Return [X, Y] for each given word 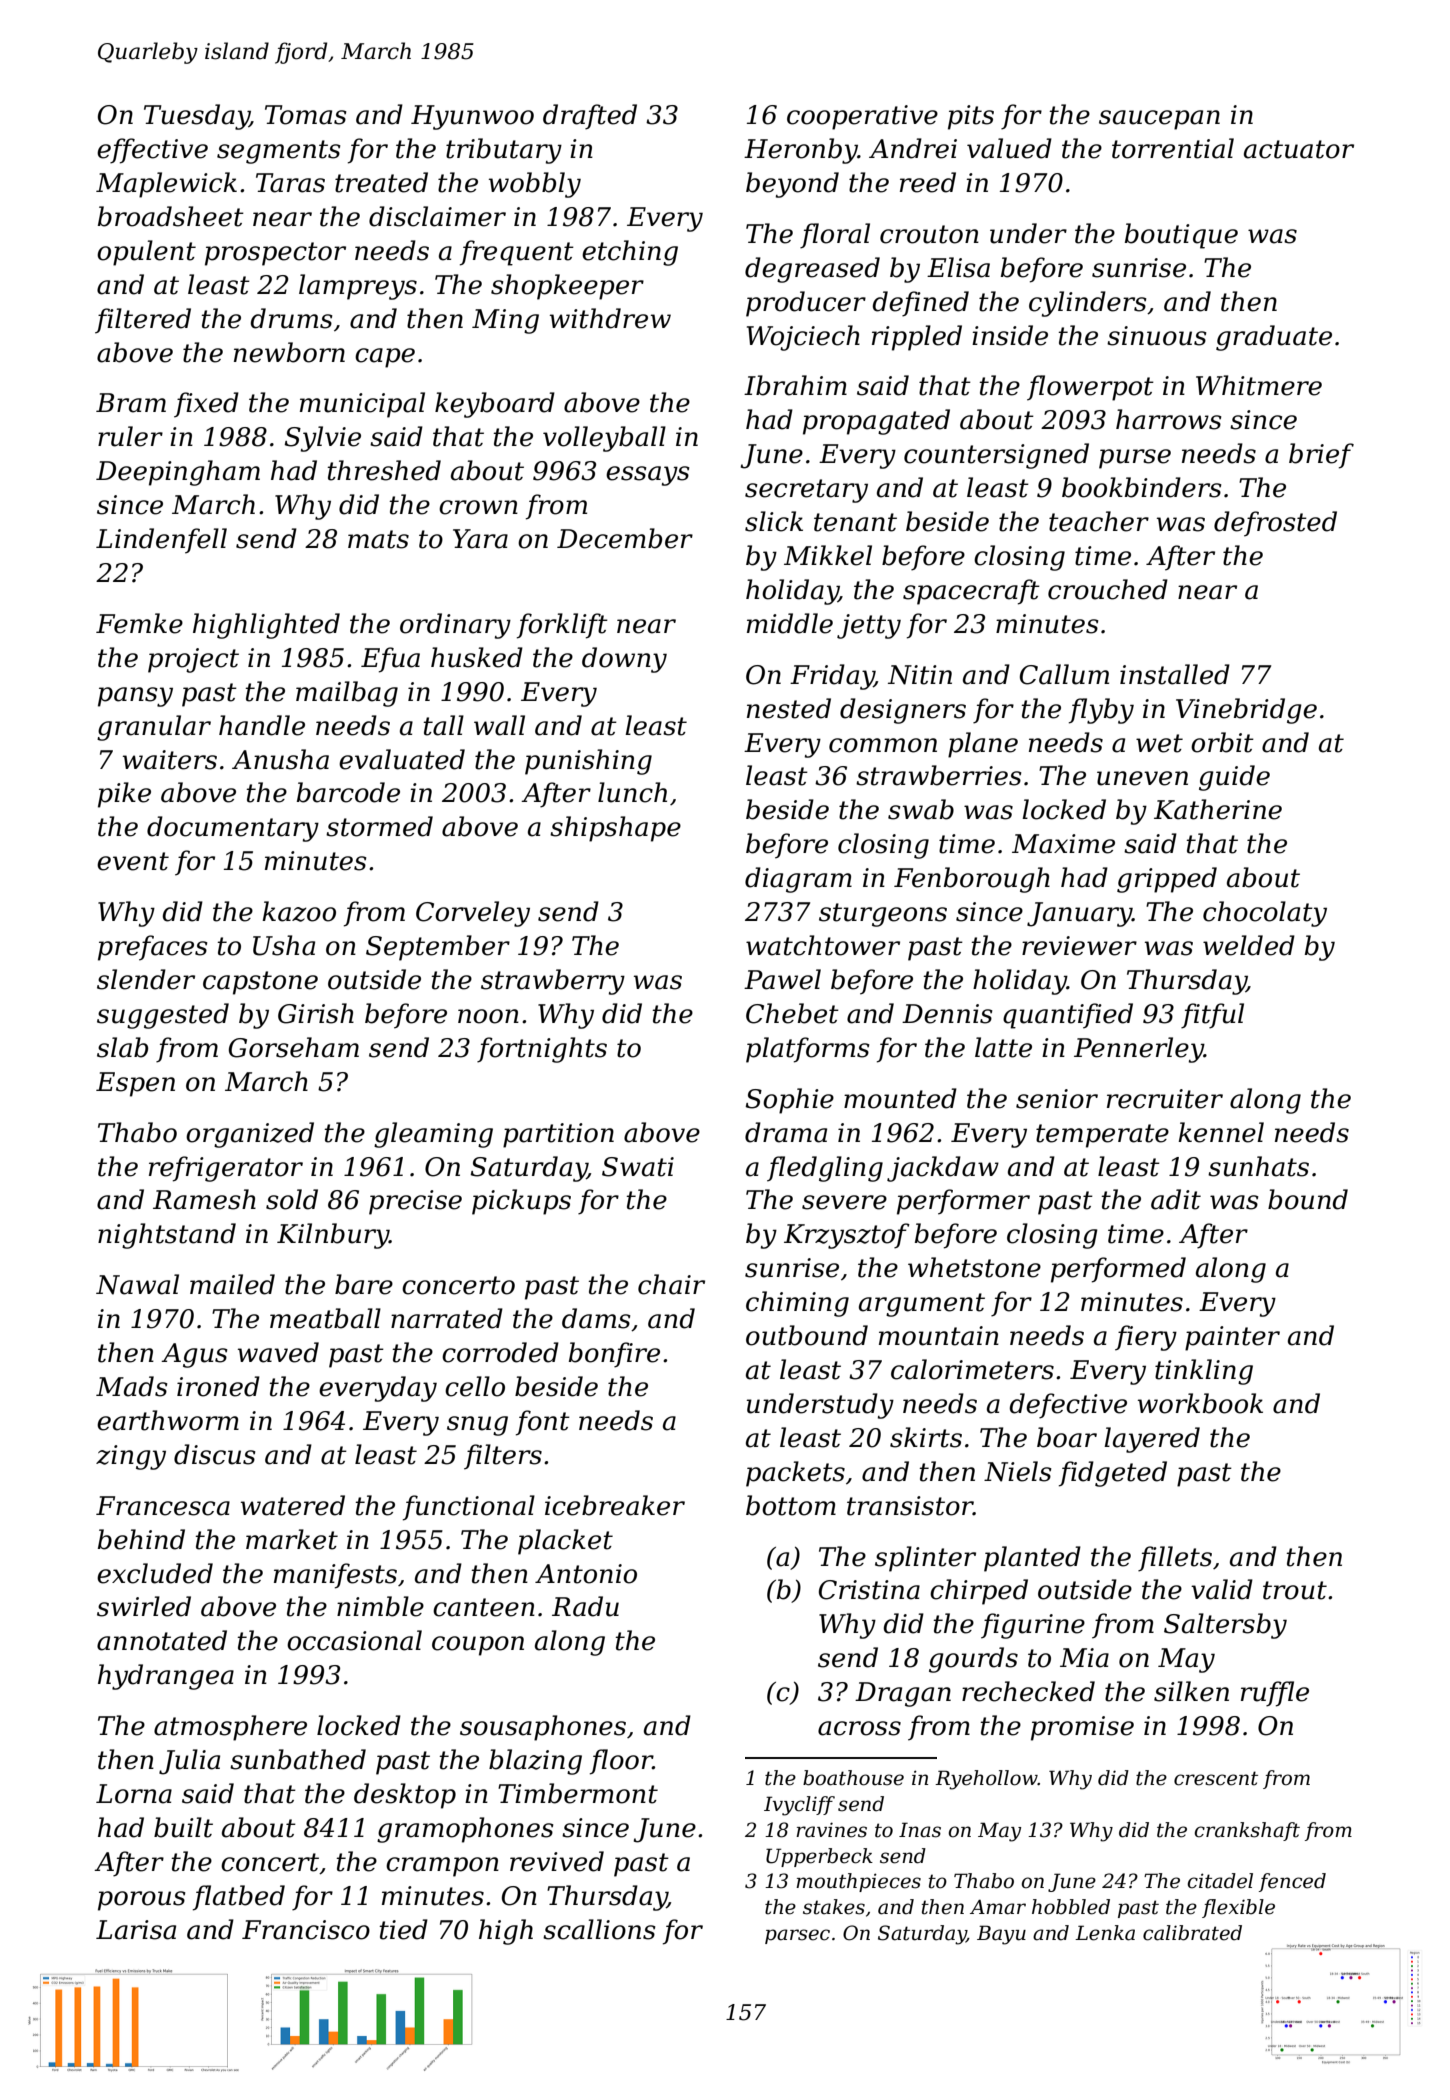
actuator [1299, 149]
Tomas [305, 115]
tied [403, 1929]
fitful [1212, 1016]
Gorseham [294, 1047]
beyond [792, 185]
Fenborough [972, 880]
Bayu [1001, 1935]
